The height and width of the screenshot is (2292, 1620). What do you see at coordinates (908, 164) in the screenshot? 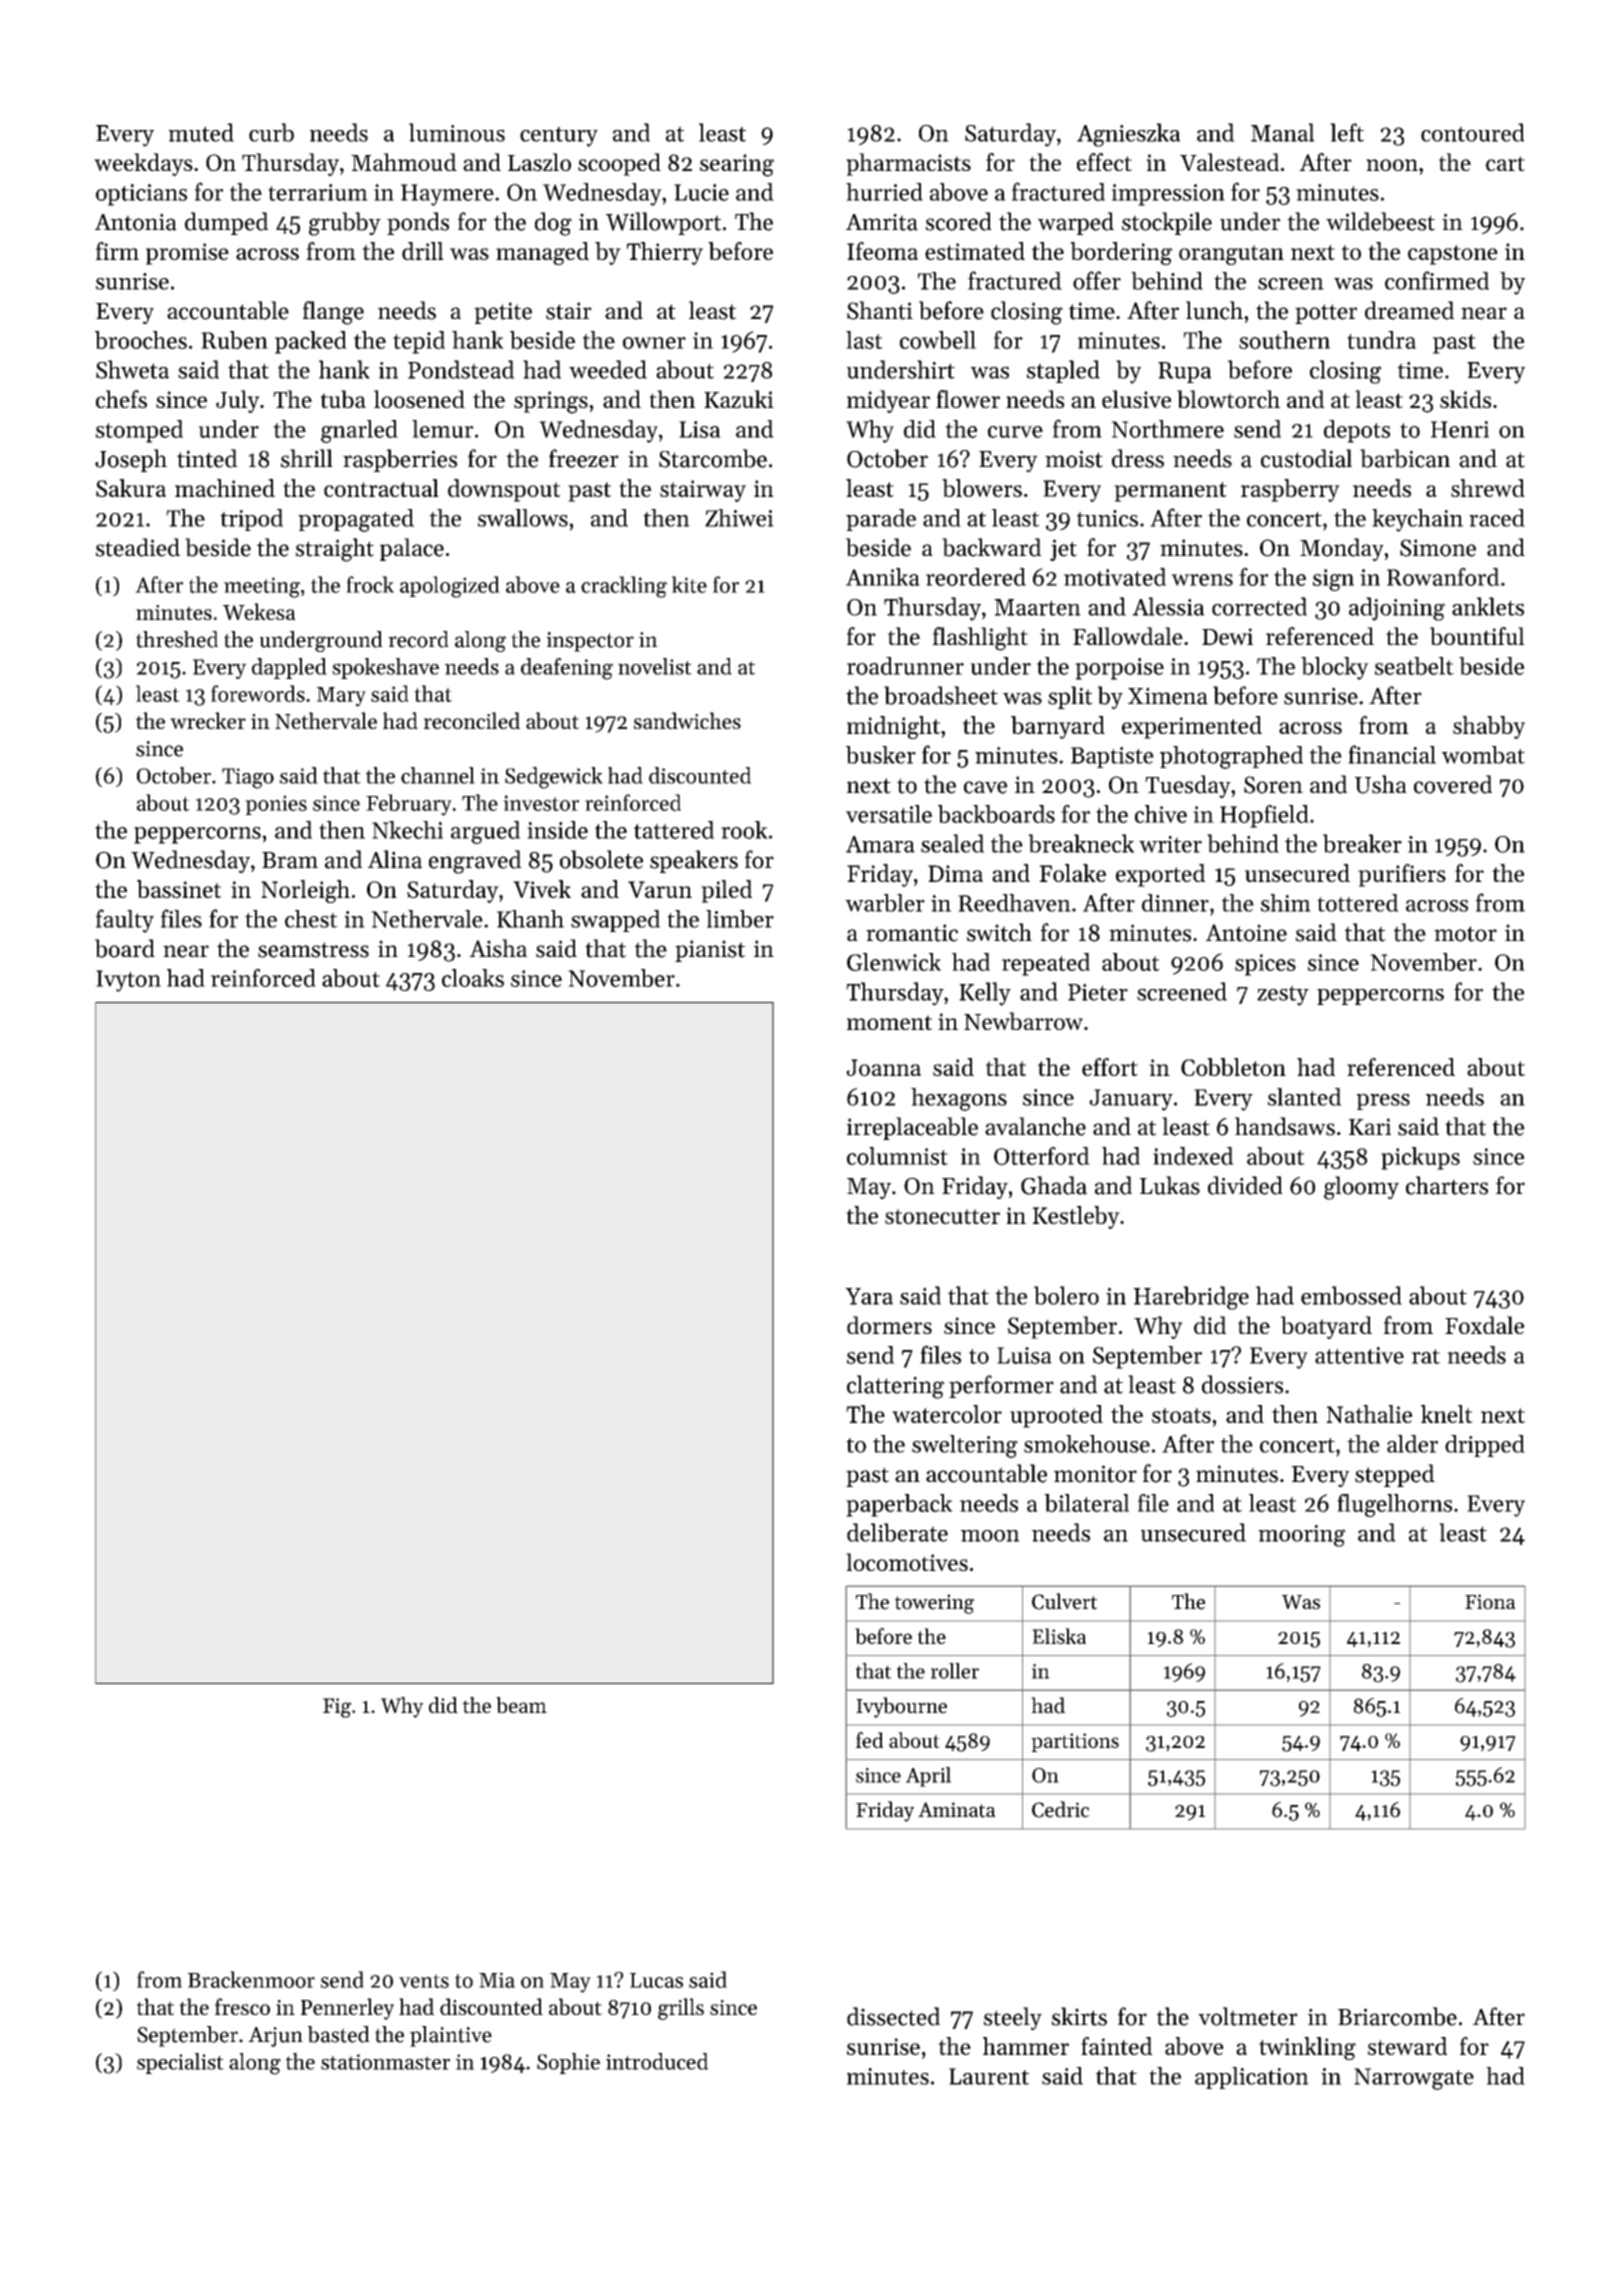
I see `pharmacists` at bounding box center [908, 164].
